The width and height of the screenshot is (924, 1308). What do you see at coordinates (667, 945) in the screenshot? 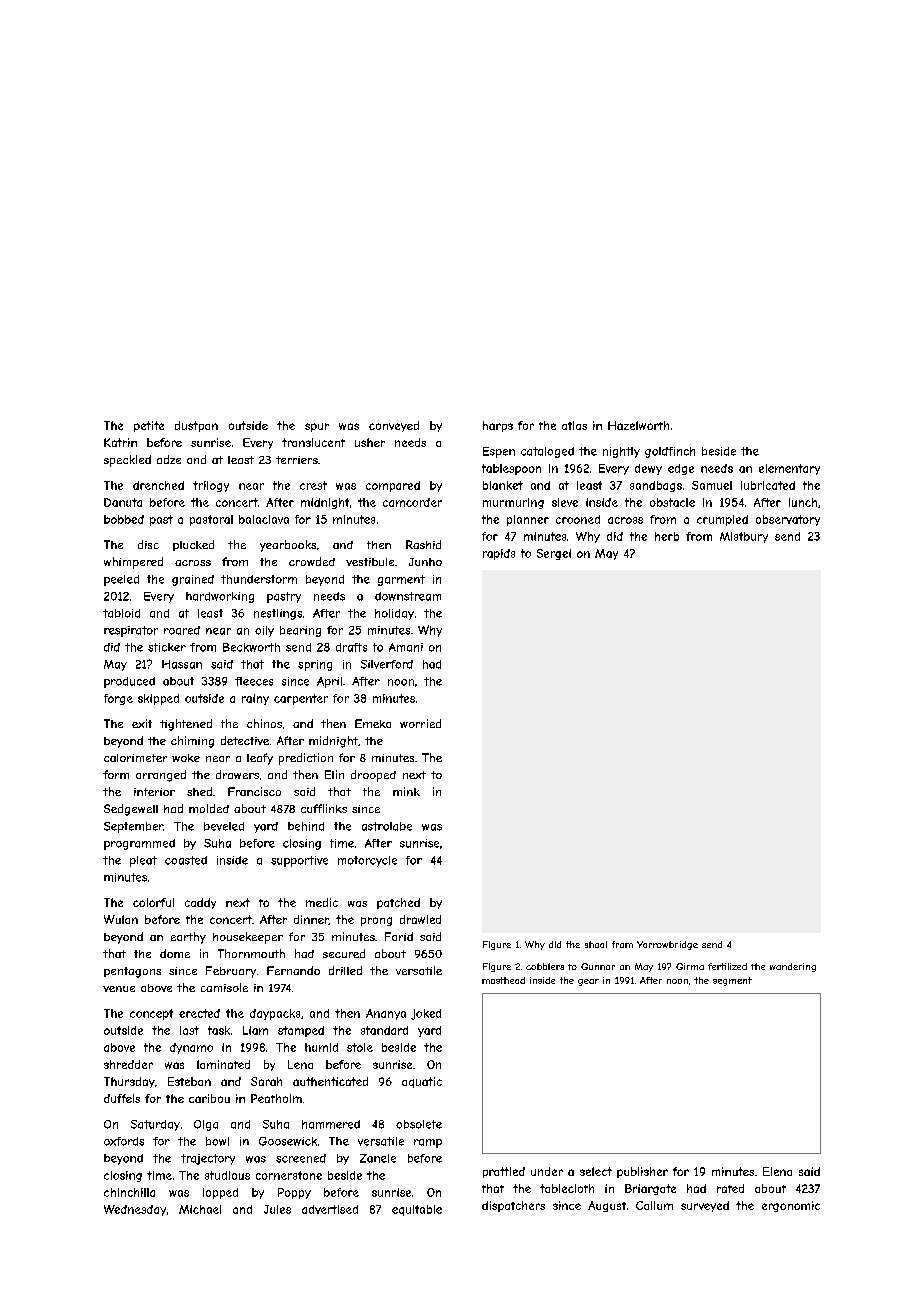
I see `Yarrowbridge` at bounding box center [667, 945].
